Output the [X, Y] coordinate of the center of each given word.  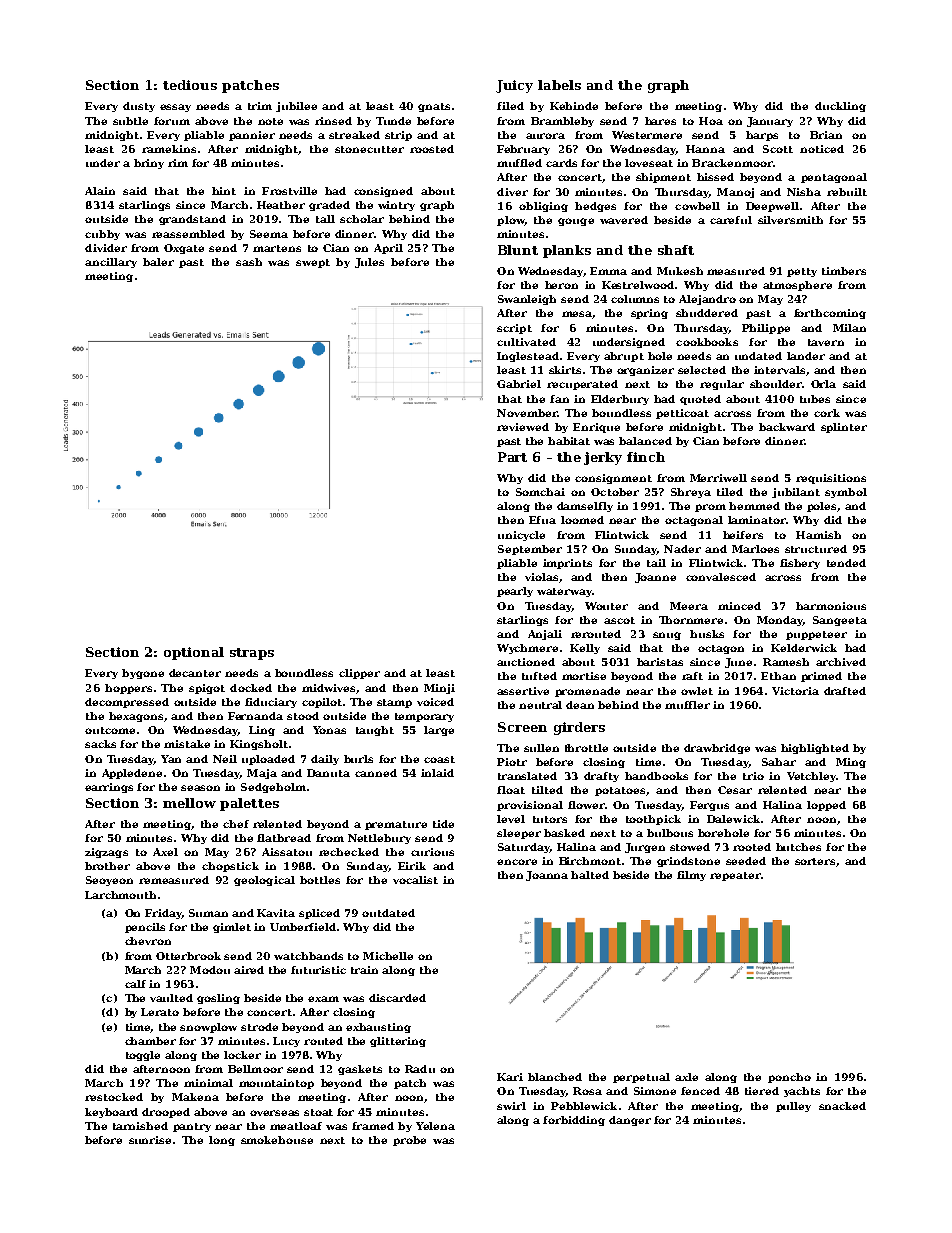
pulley [793, 1107]
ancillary [111, 263]
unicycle [521, 536]
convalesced [721, 577]
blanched [555, 1077]
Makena [195, 1097]
